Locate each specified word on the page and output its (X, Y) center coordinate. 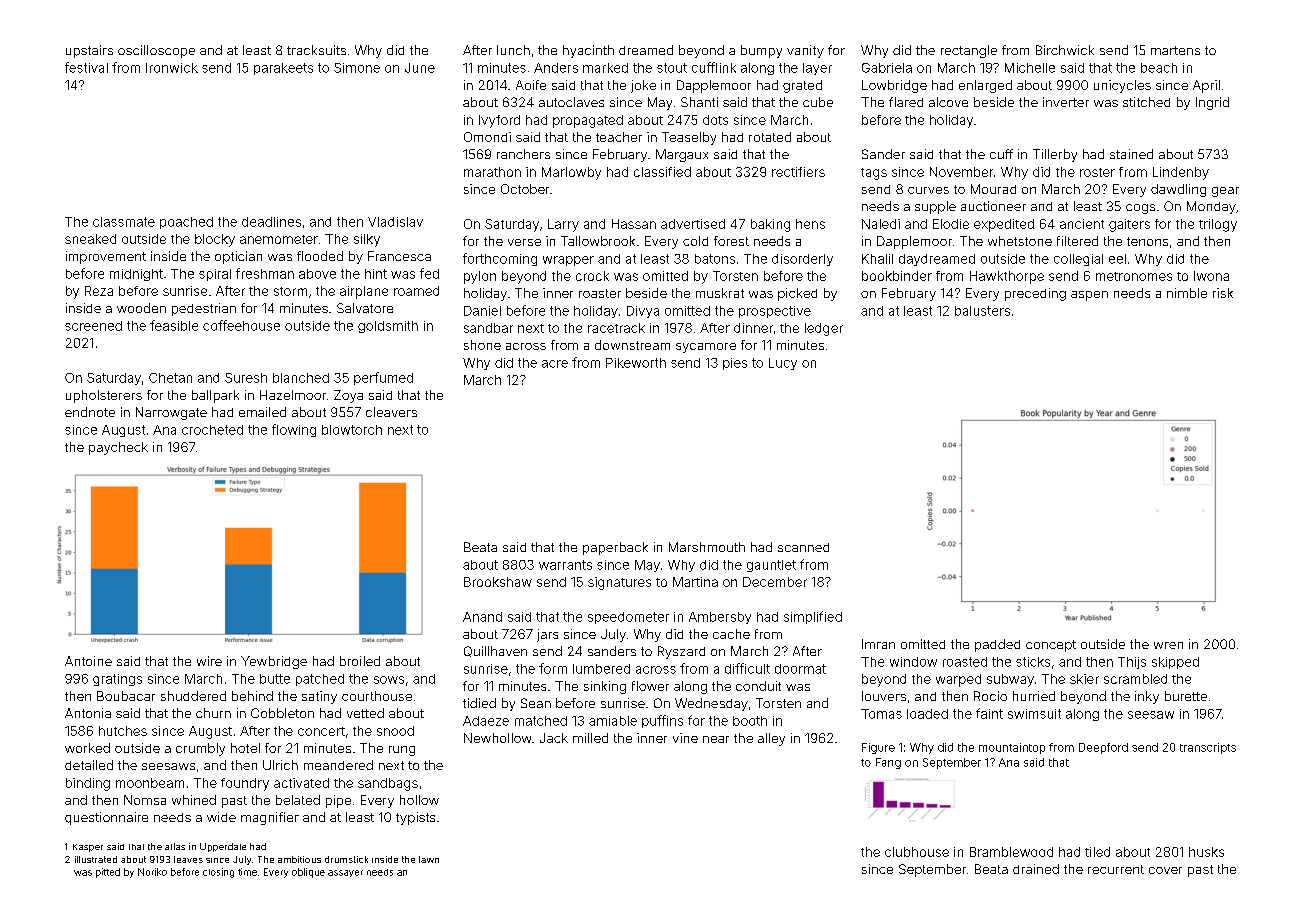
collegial (1078, 260)
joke (643, 86)
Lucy (783, 364)
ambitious (299, 859)
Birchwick (1065, 50)
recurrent (1116, 869)
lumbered (601, 669)
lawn (429, 859)
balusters (982, 311)
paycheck (118, 448)
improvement (106, 257)
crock (592, 276)
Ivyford (499, 121)
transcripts (1208, 748)
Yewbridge (274, 662)
